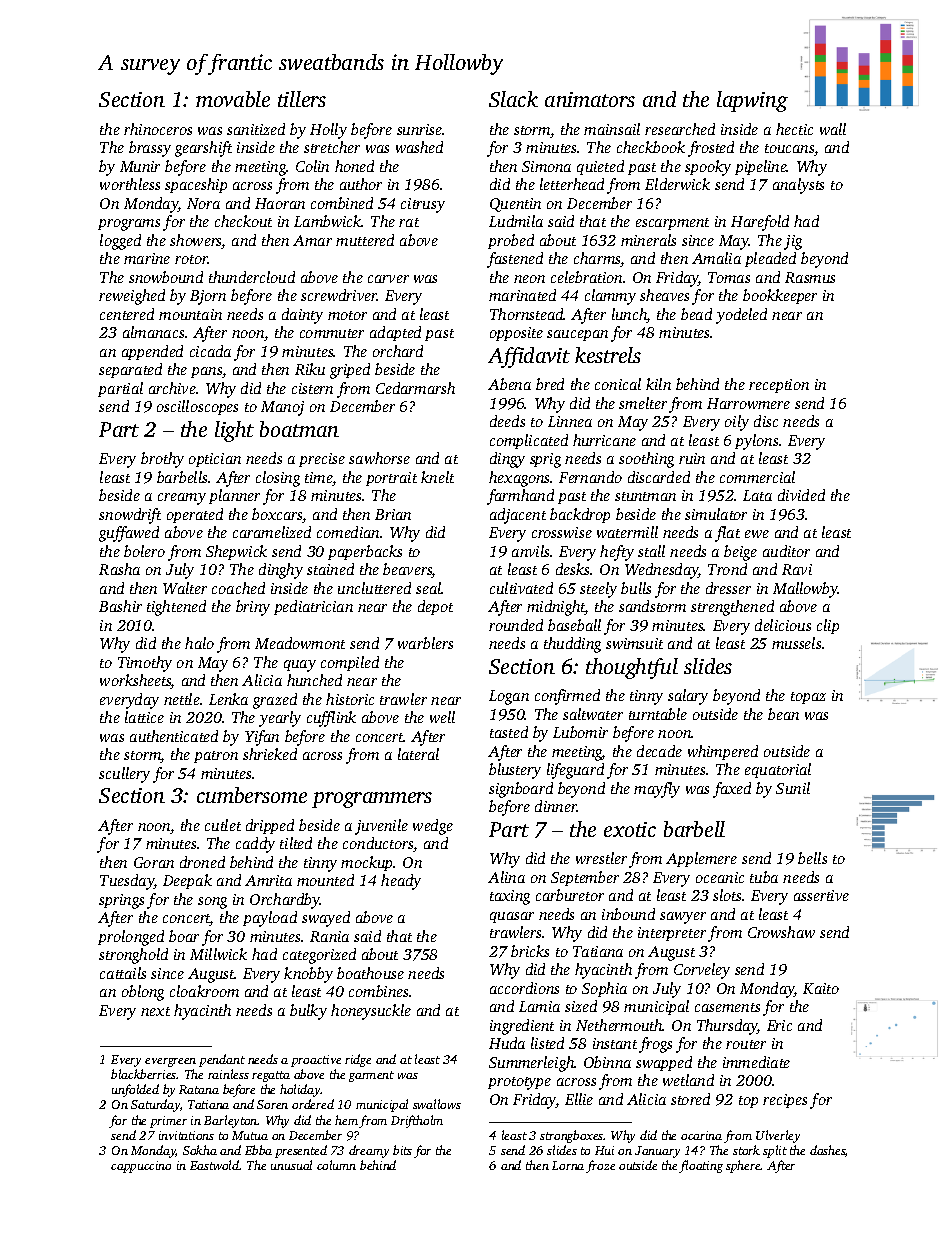 The image size is (952, 1233). What do you see at coordinates (743, 1166) in the screenshot?
I see `sphere` at bounding box center [743, 1166].
